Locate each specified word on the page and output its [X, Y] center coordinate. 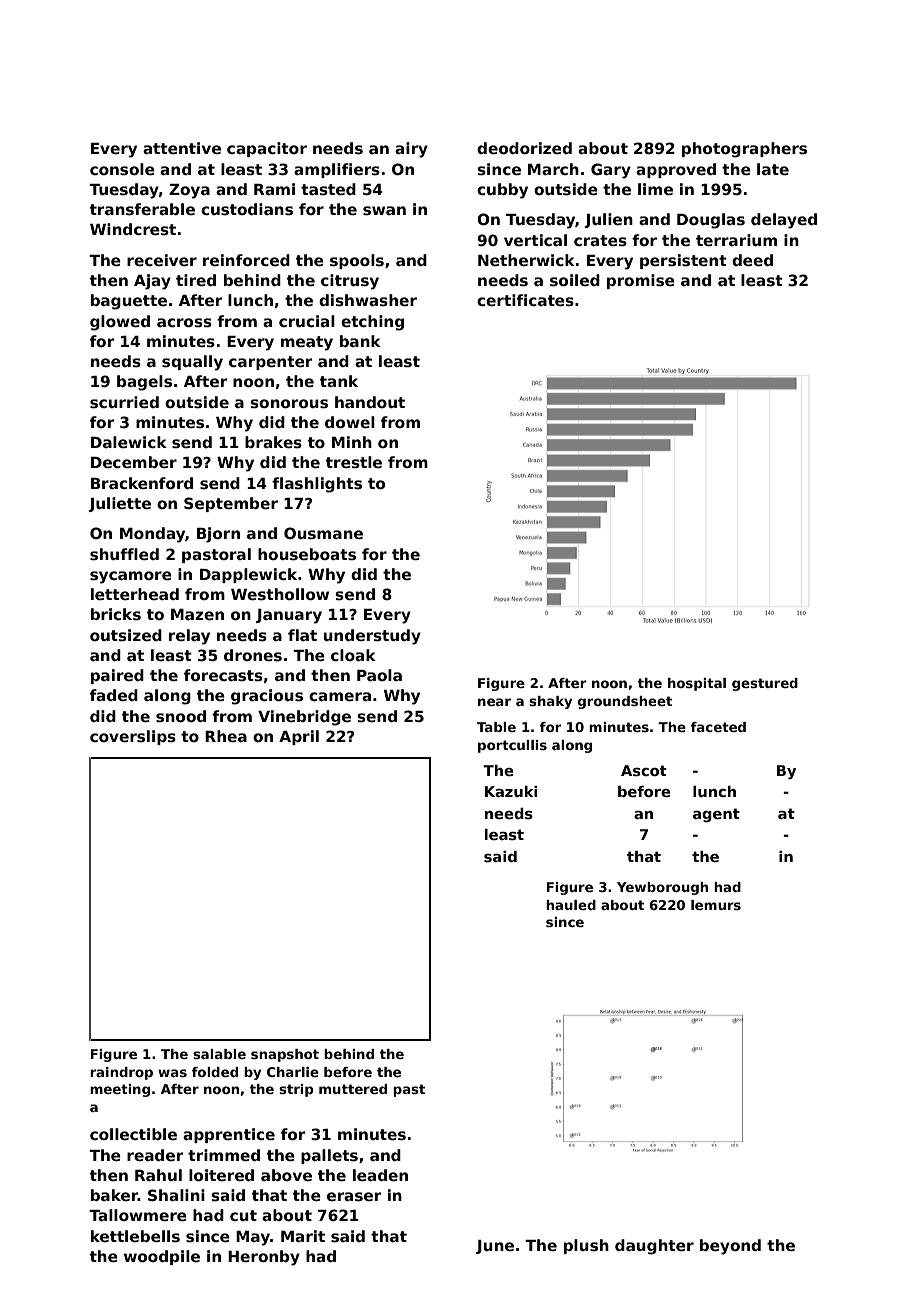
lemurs [716, 905]
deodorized [524, 148]
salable [219, 1054]
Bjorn [218, 535]
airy [411, 150]
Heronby [264, 1258]
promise [641, 281]
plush [586, 1246]
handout [370, 402]
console [122, 169]
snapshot [285, 1055]
